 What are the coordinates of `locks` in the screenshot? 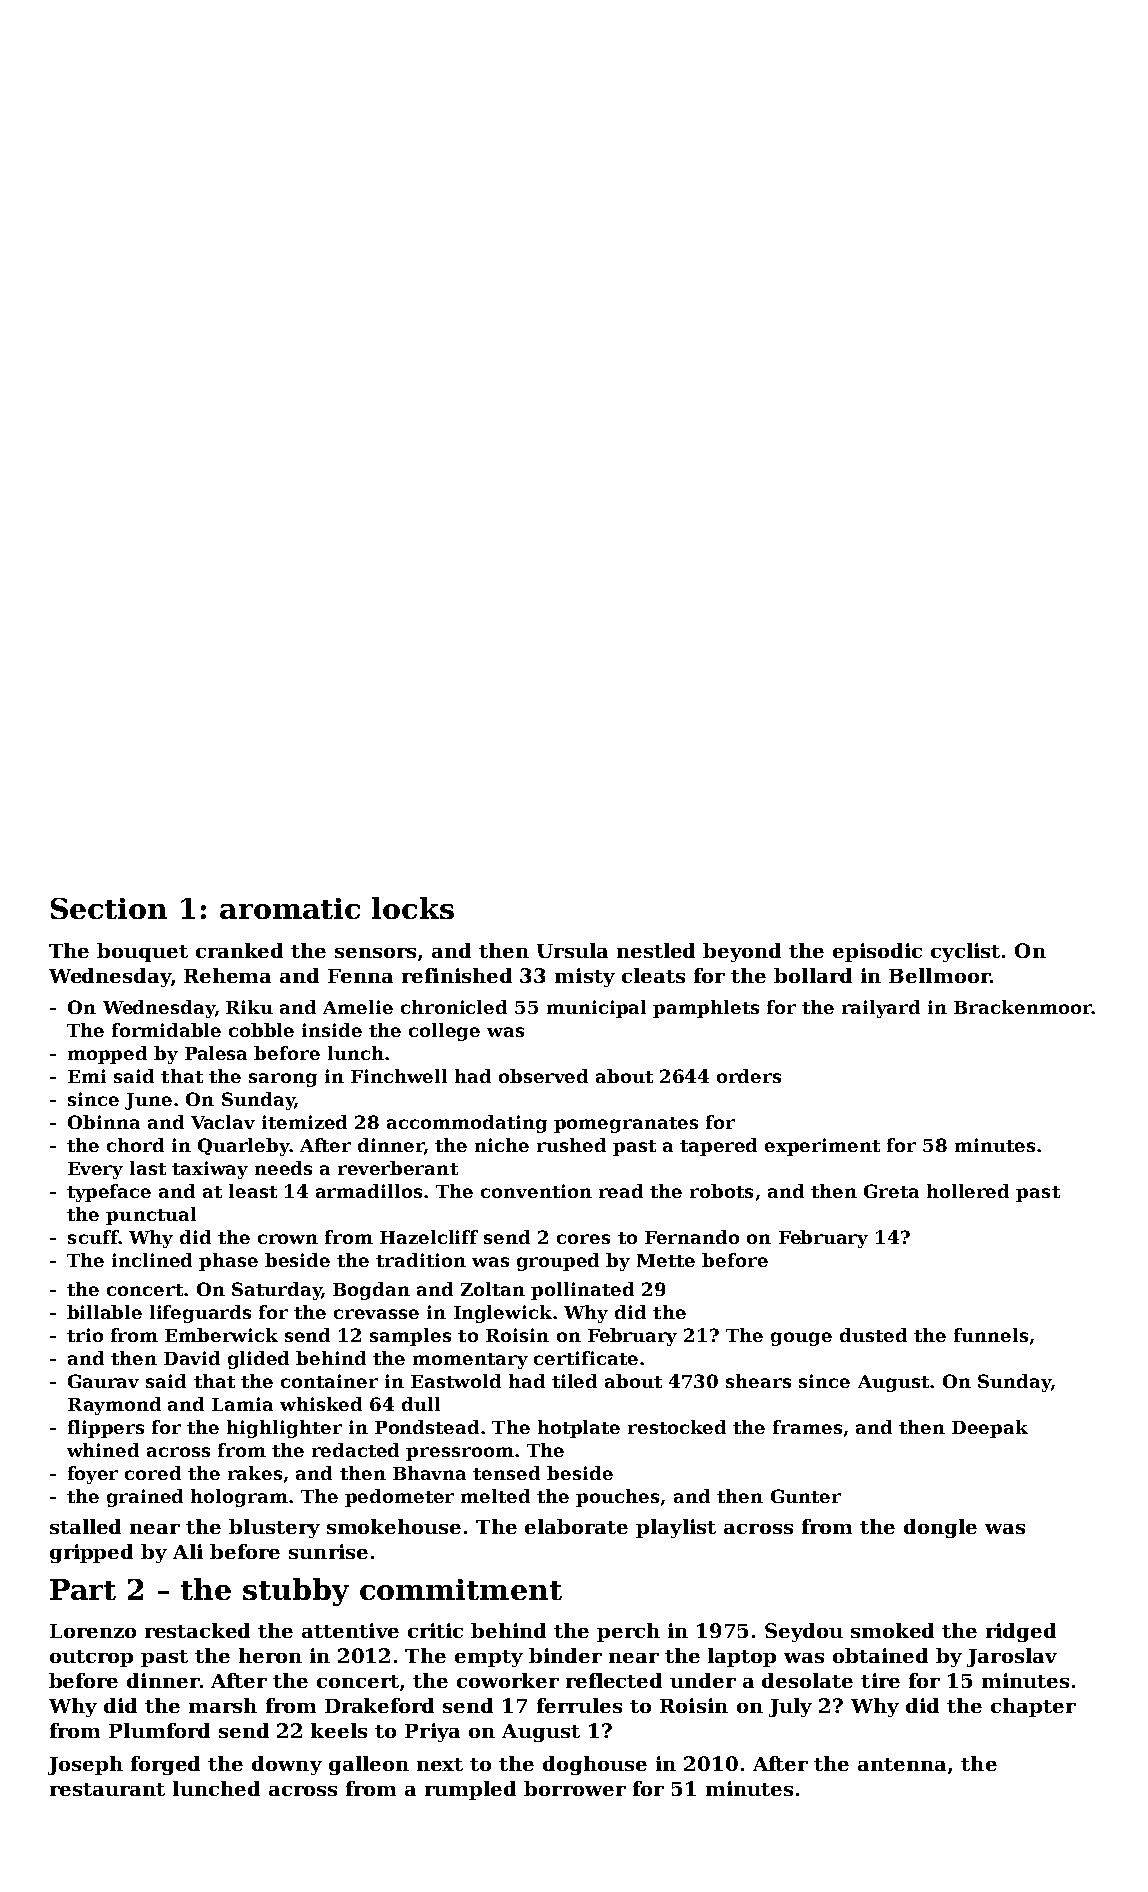 It's located at (413, 908).
